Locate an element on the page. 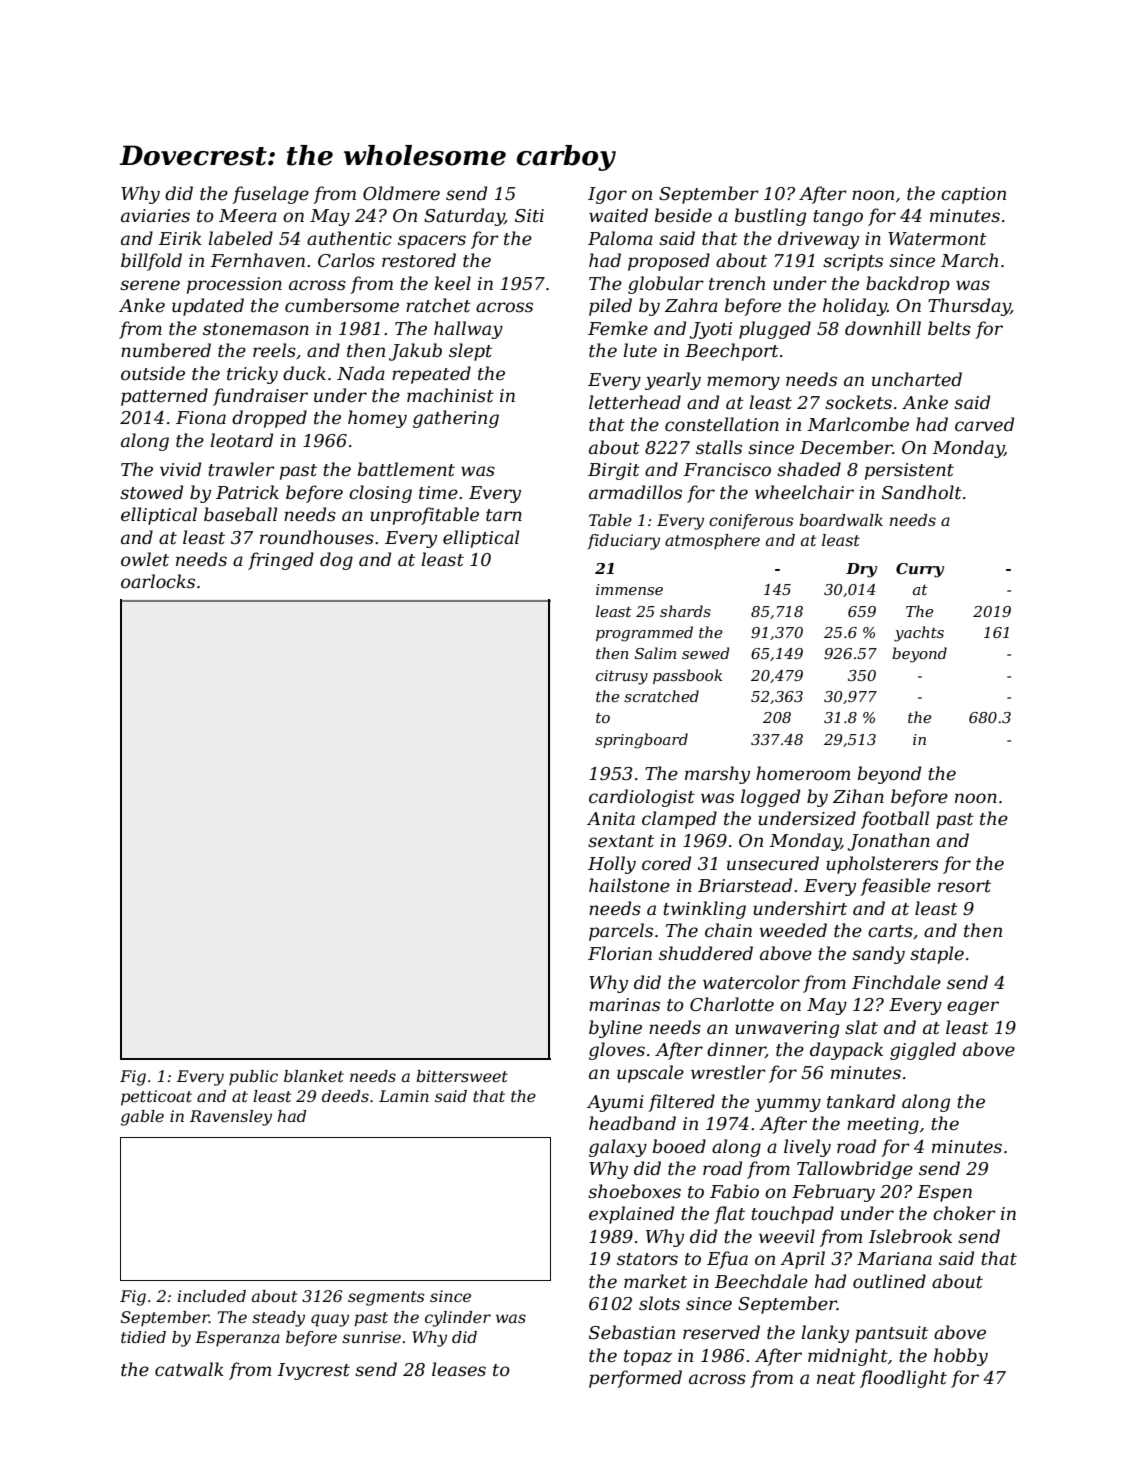 This document has height=1474, width=1139. atmosphere is located at coordinates (712, 542).
